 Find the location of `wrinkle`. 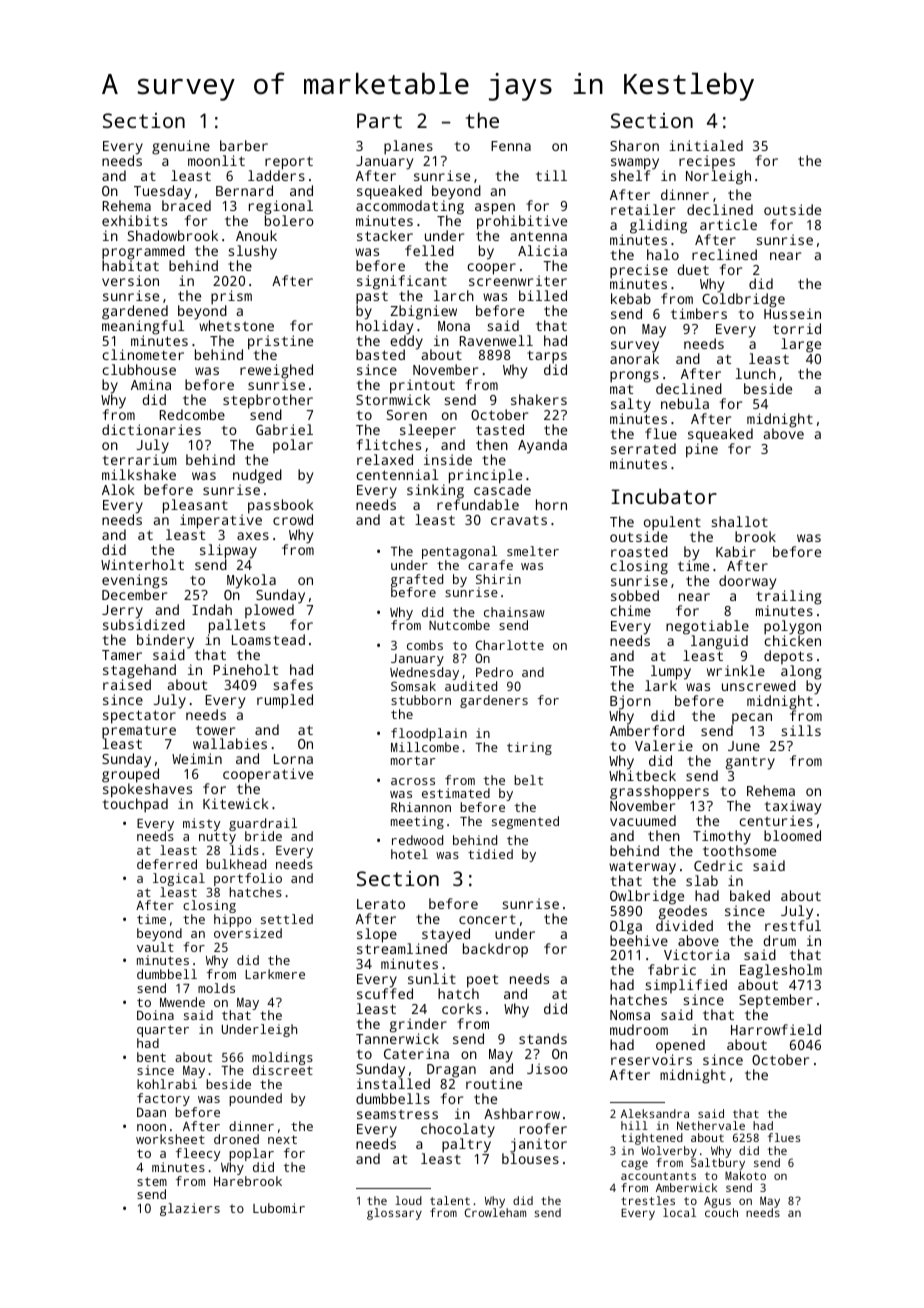

wrinkle is located at coordinates (736, 670).
